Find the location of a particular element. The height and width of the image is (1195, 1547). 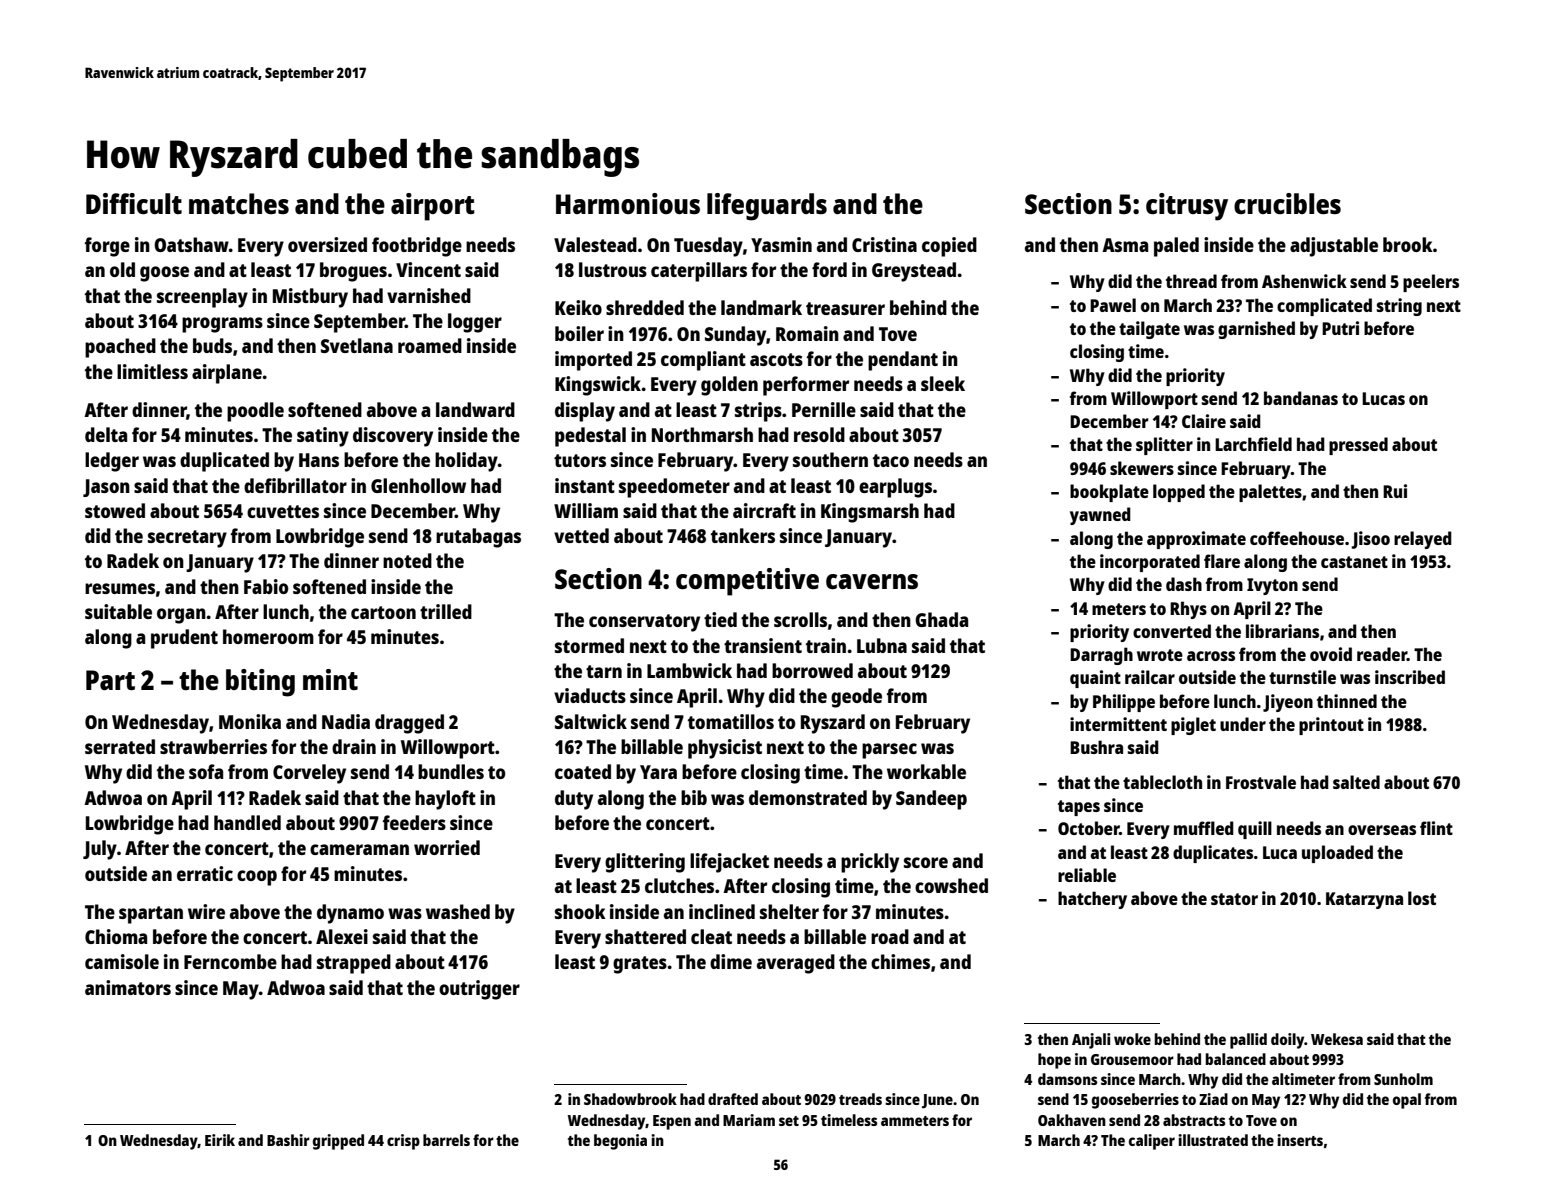

crucibles is located at coordinates (1287, 203).
